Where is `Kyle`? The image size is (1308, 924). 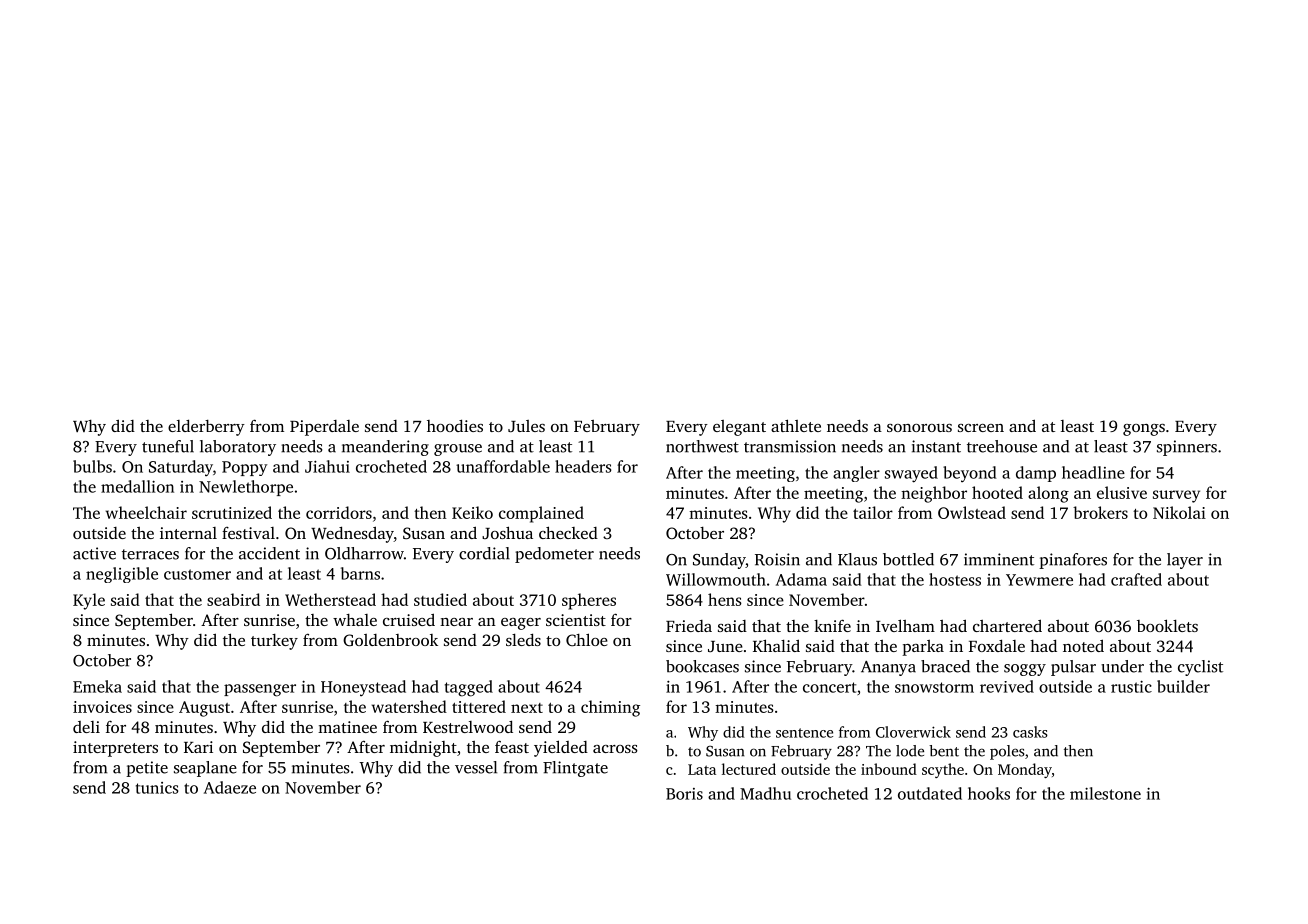
Kyle is located at coordinates (89, 601).
